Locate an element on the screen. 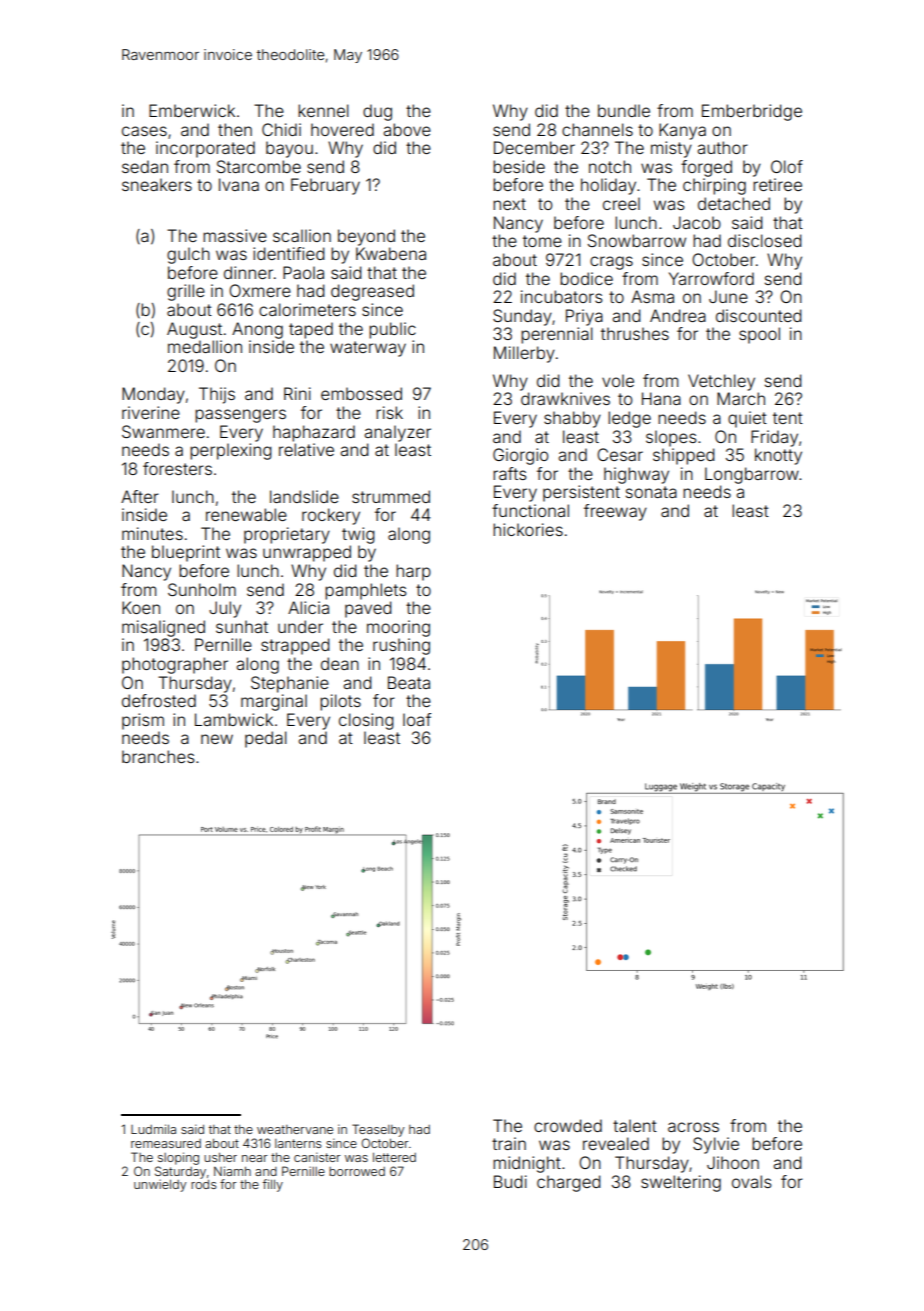 This screenshot has height=1311, width=924. remeasured is located at coordinates (166, 1143).
